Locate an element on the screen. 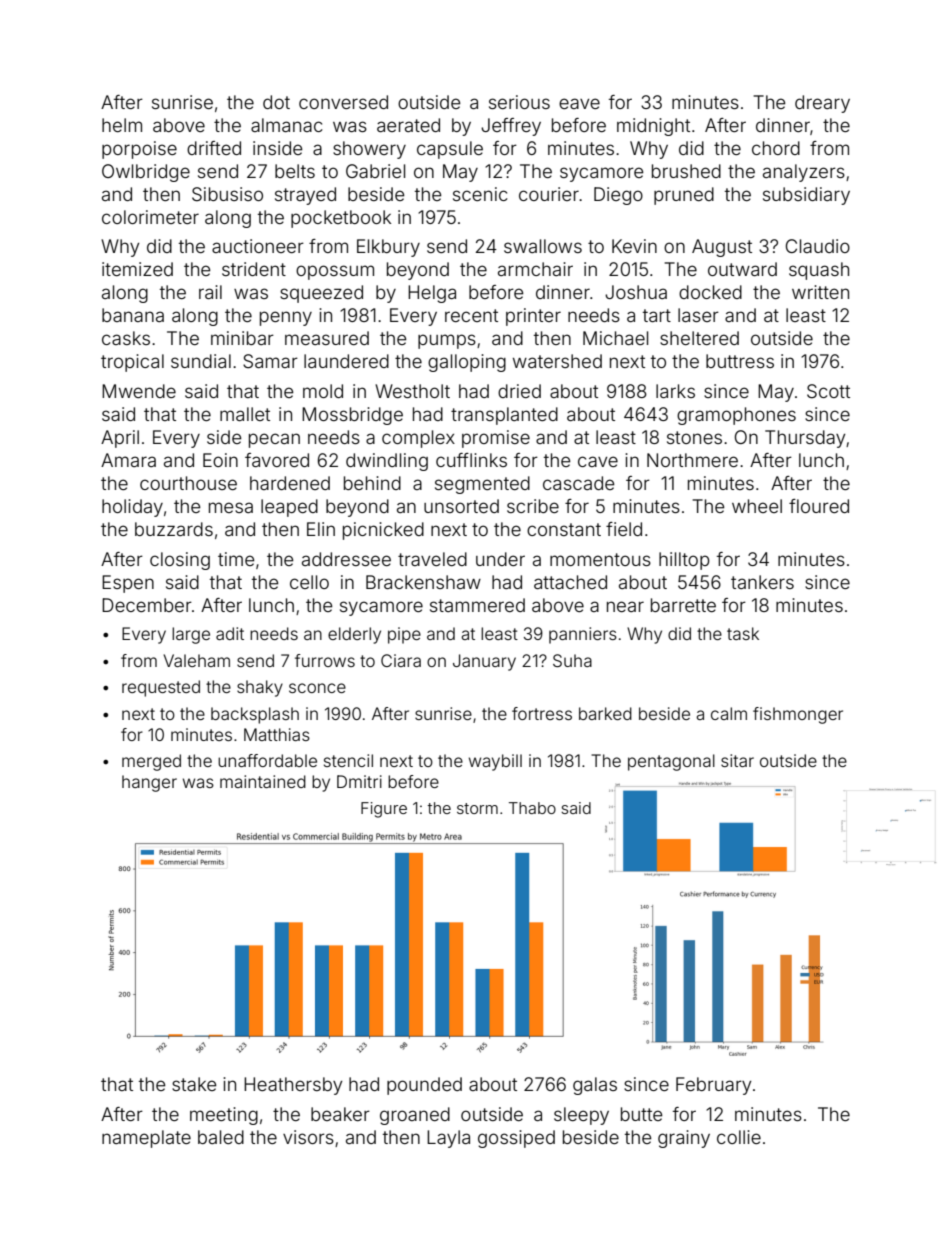 This screenshot has width=952, height=1233. baled is located at coordinates (221, 1137).
